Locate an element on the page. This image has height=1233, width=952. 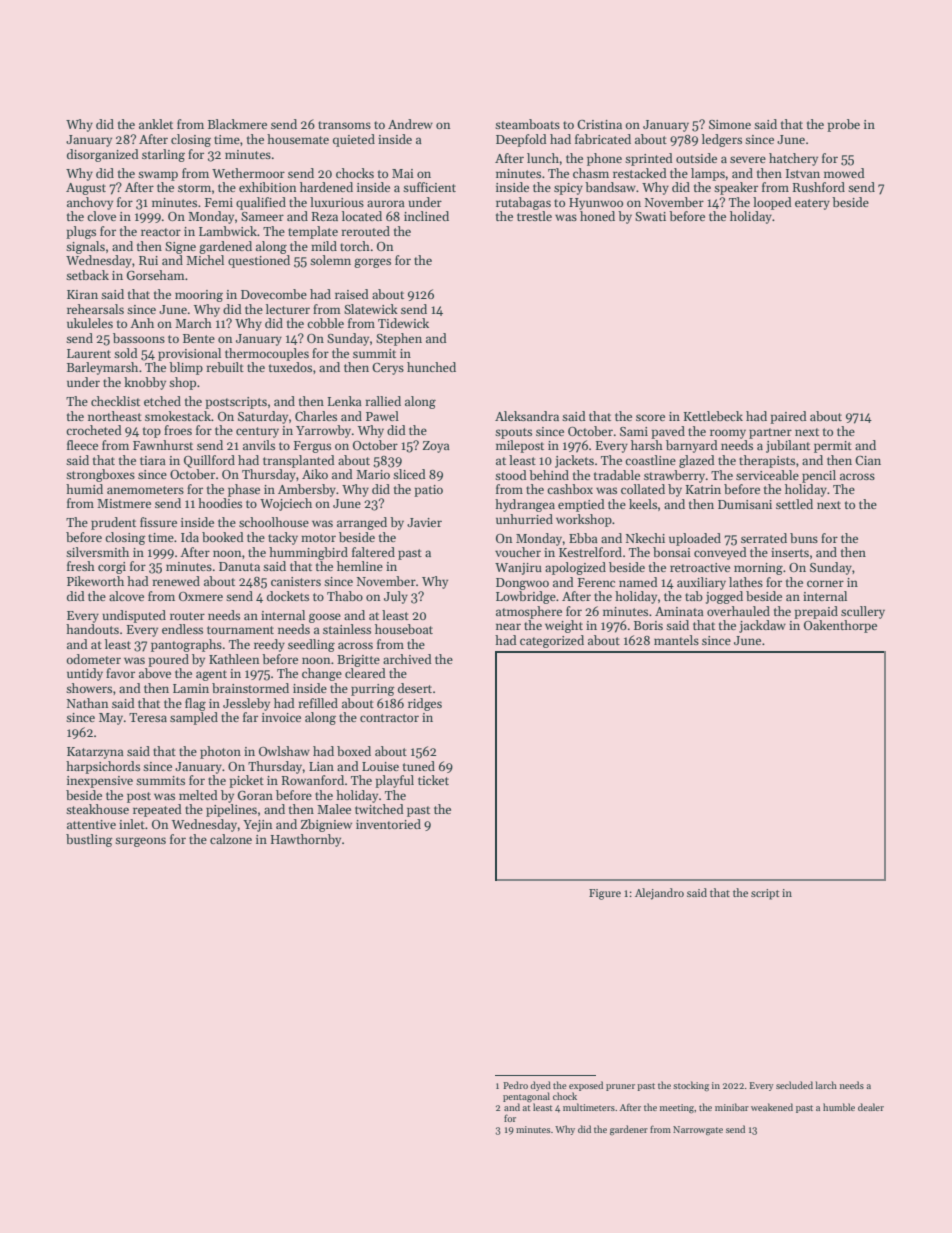
pentagonal is located at coordinates (526, 1097).
